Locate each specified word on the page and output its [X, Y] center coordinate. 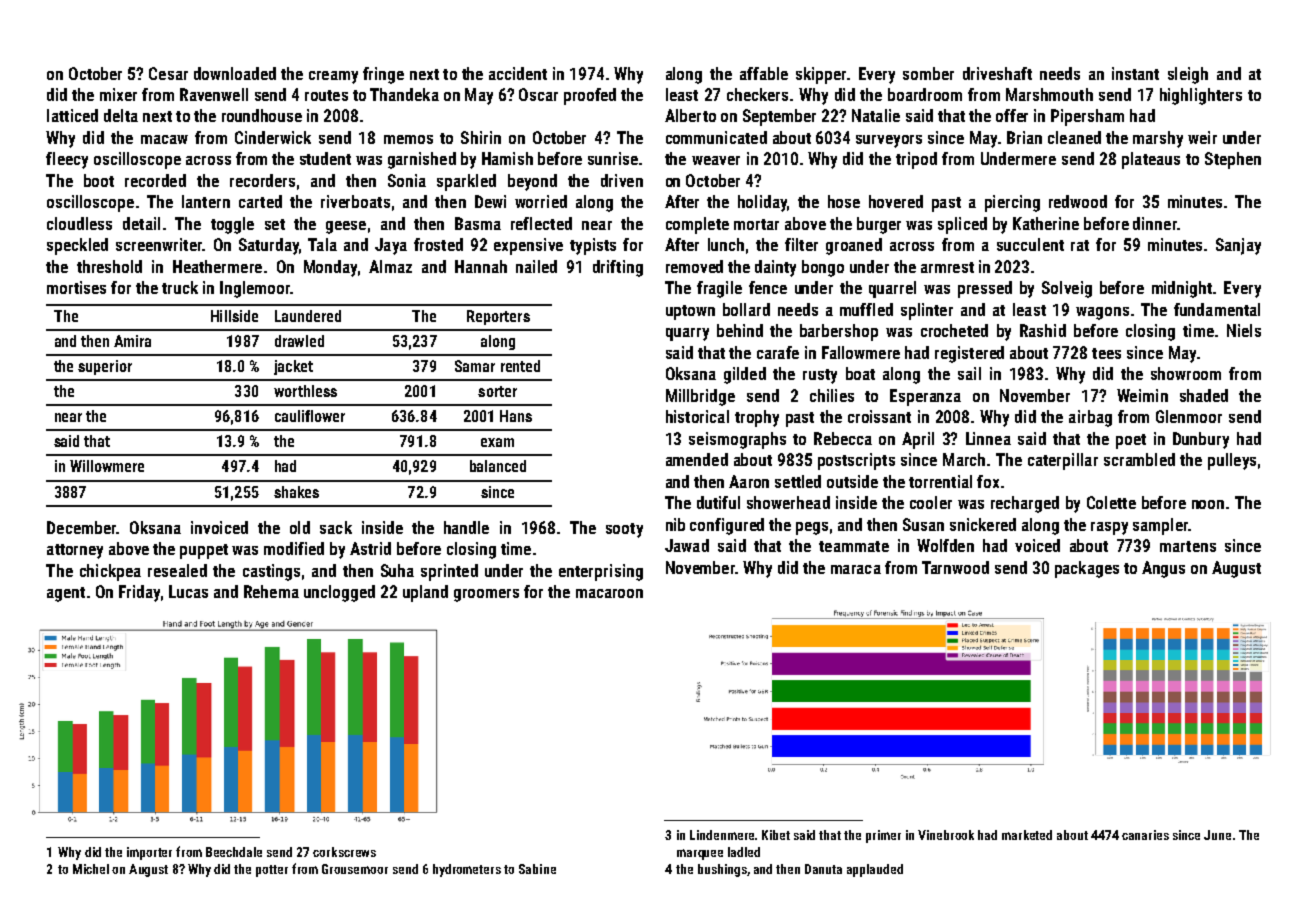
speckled [77, 246]
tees [1106, 353]
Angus [1163, 569]
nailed [536, 266]
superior [105, 367]
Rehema [271, 591]
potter [272, 871]
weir [1202, 137]
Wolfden [945, 545]
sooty [624, 530]
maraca [856, 569]
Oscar [538, 94]
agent [66, 594]
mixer [118, 94]
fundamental [1217, 309]
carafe [778, 352]
